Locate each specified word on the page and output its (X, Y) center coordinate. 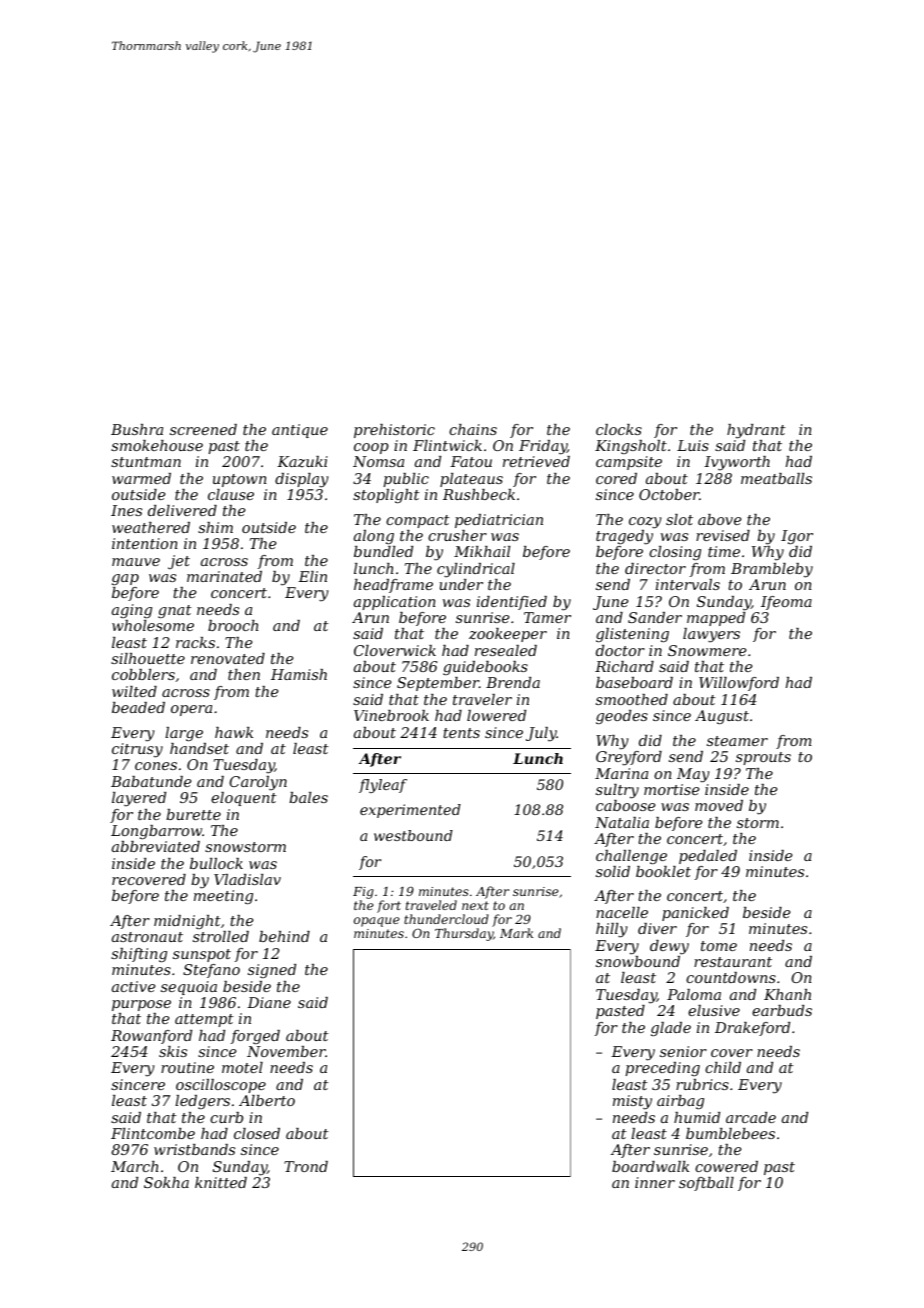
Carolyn (258, 783)
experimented (410, 811)
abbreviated (156, 846)
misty (632, 1102)
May (693, 775)
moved (719, 805)
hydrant (756, 431)
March (134, 1166)
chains (473, 429)
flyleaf (383, 786)
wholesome (153, 625)
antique (300, 431)
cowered (726, 1166)
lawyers (711, 635)
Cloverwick (395, 650)
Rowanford (151, 1037)
